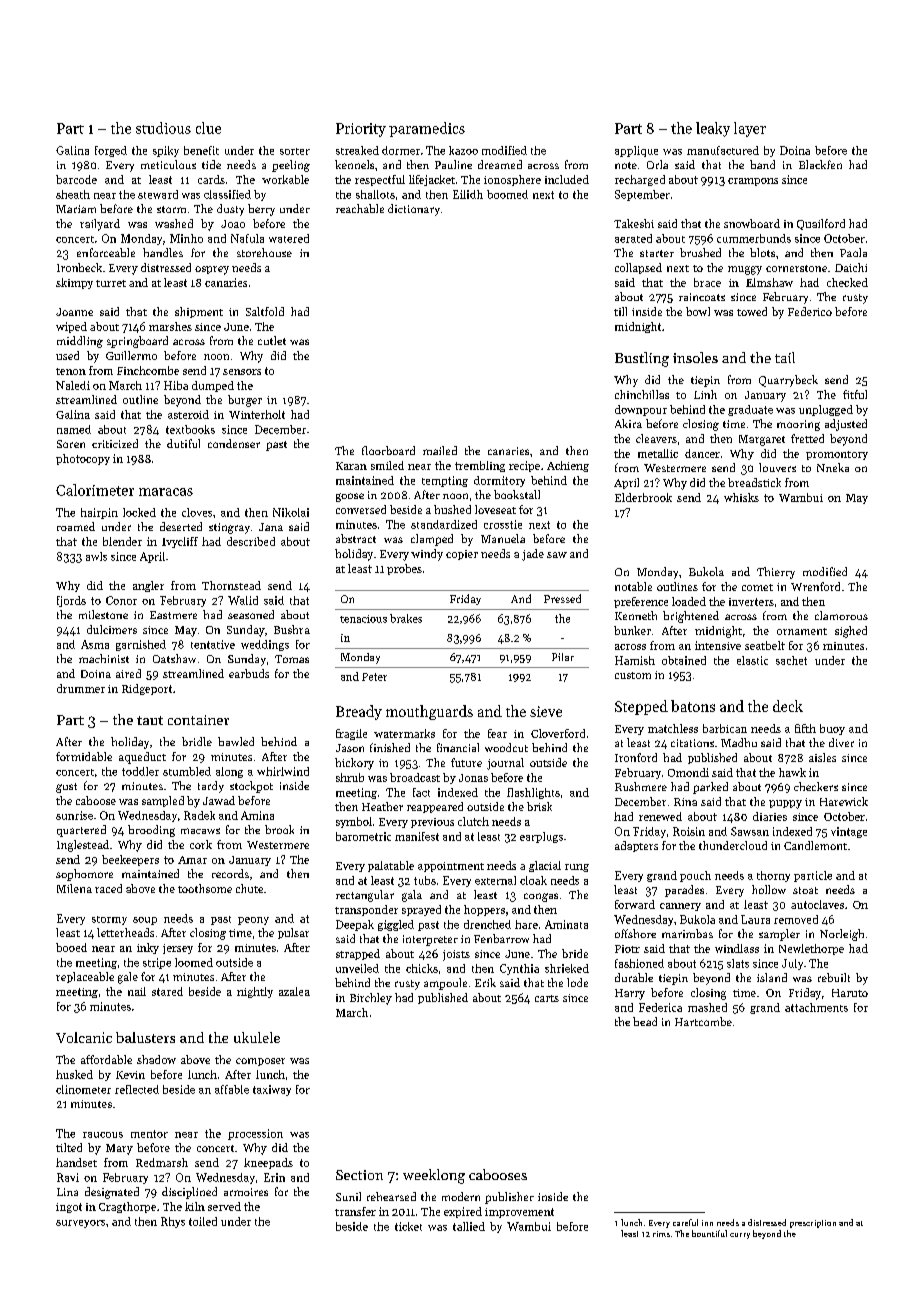 Image resolution: width=924 pixels, height=1308 pixels. I want to click on Calorimeter, so click(95, 490).
